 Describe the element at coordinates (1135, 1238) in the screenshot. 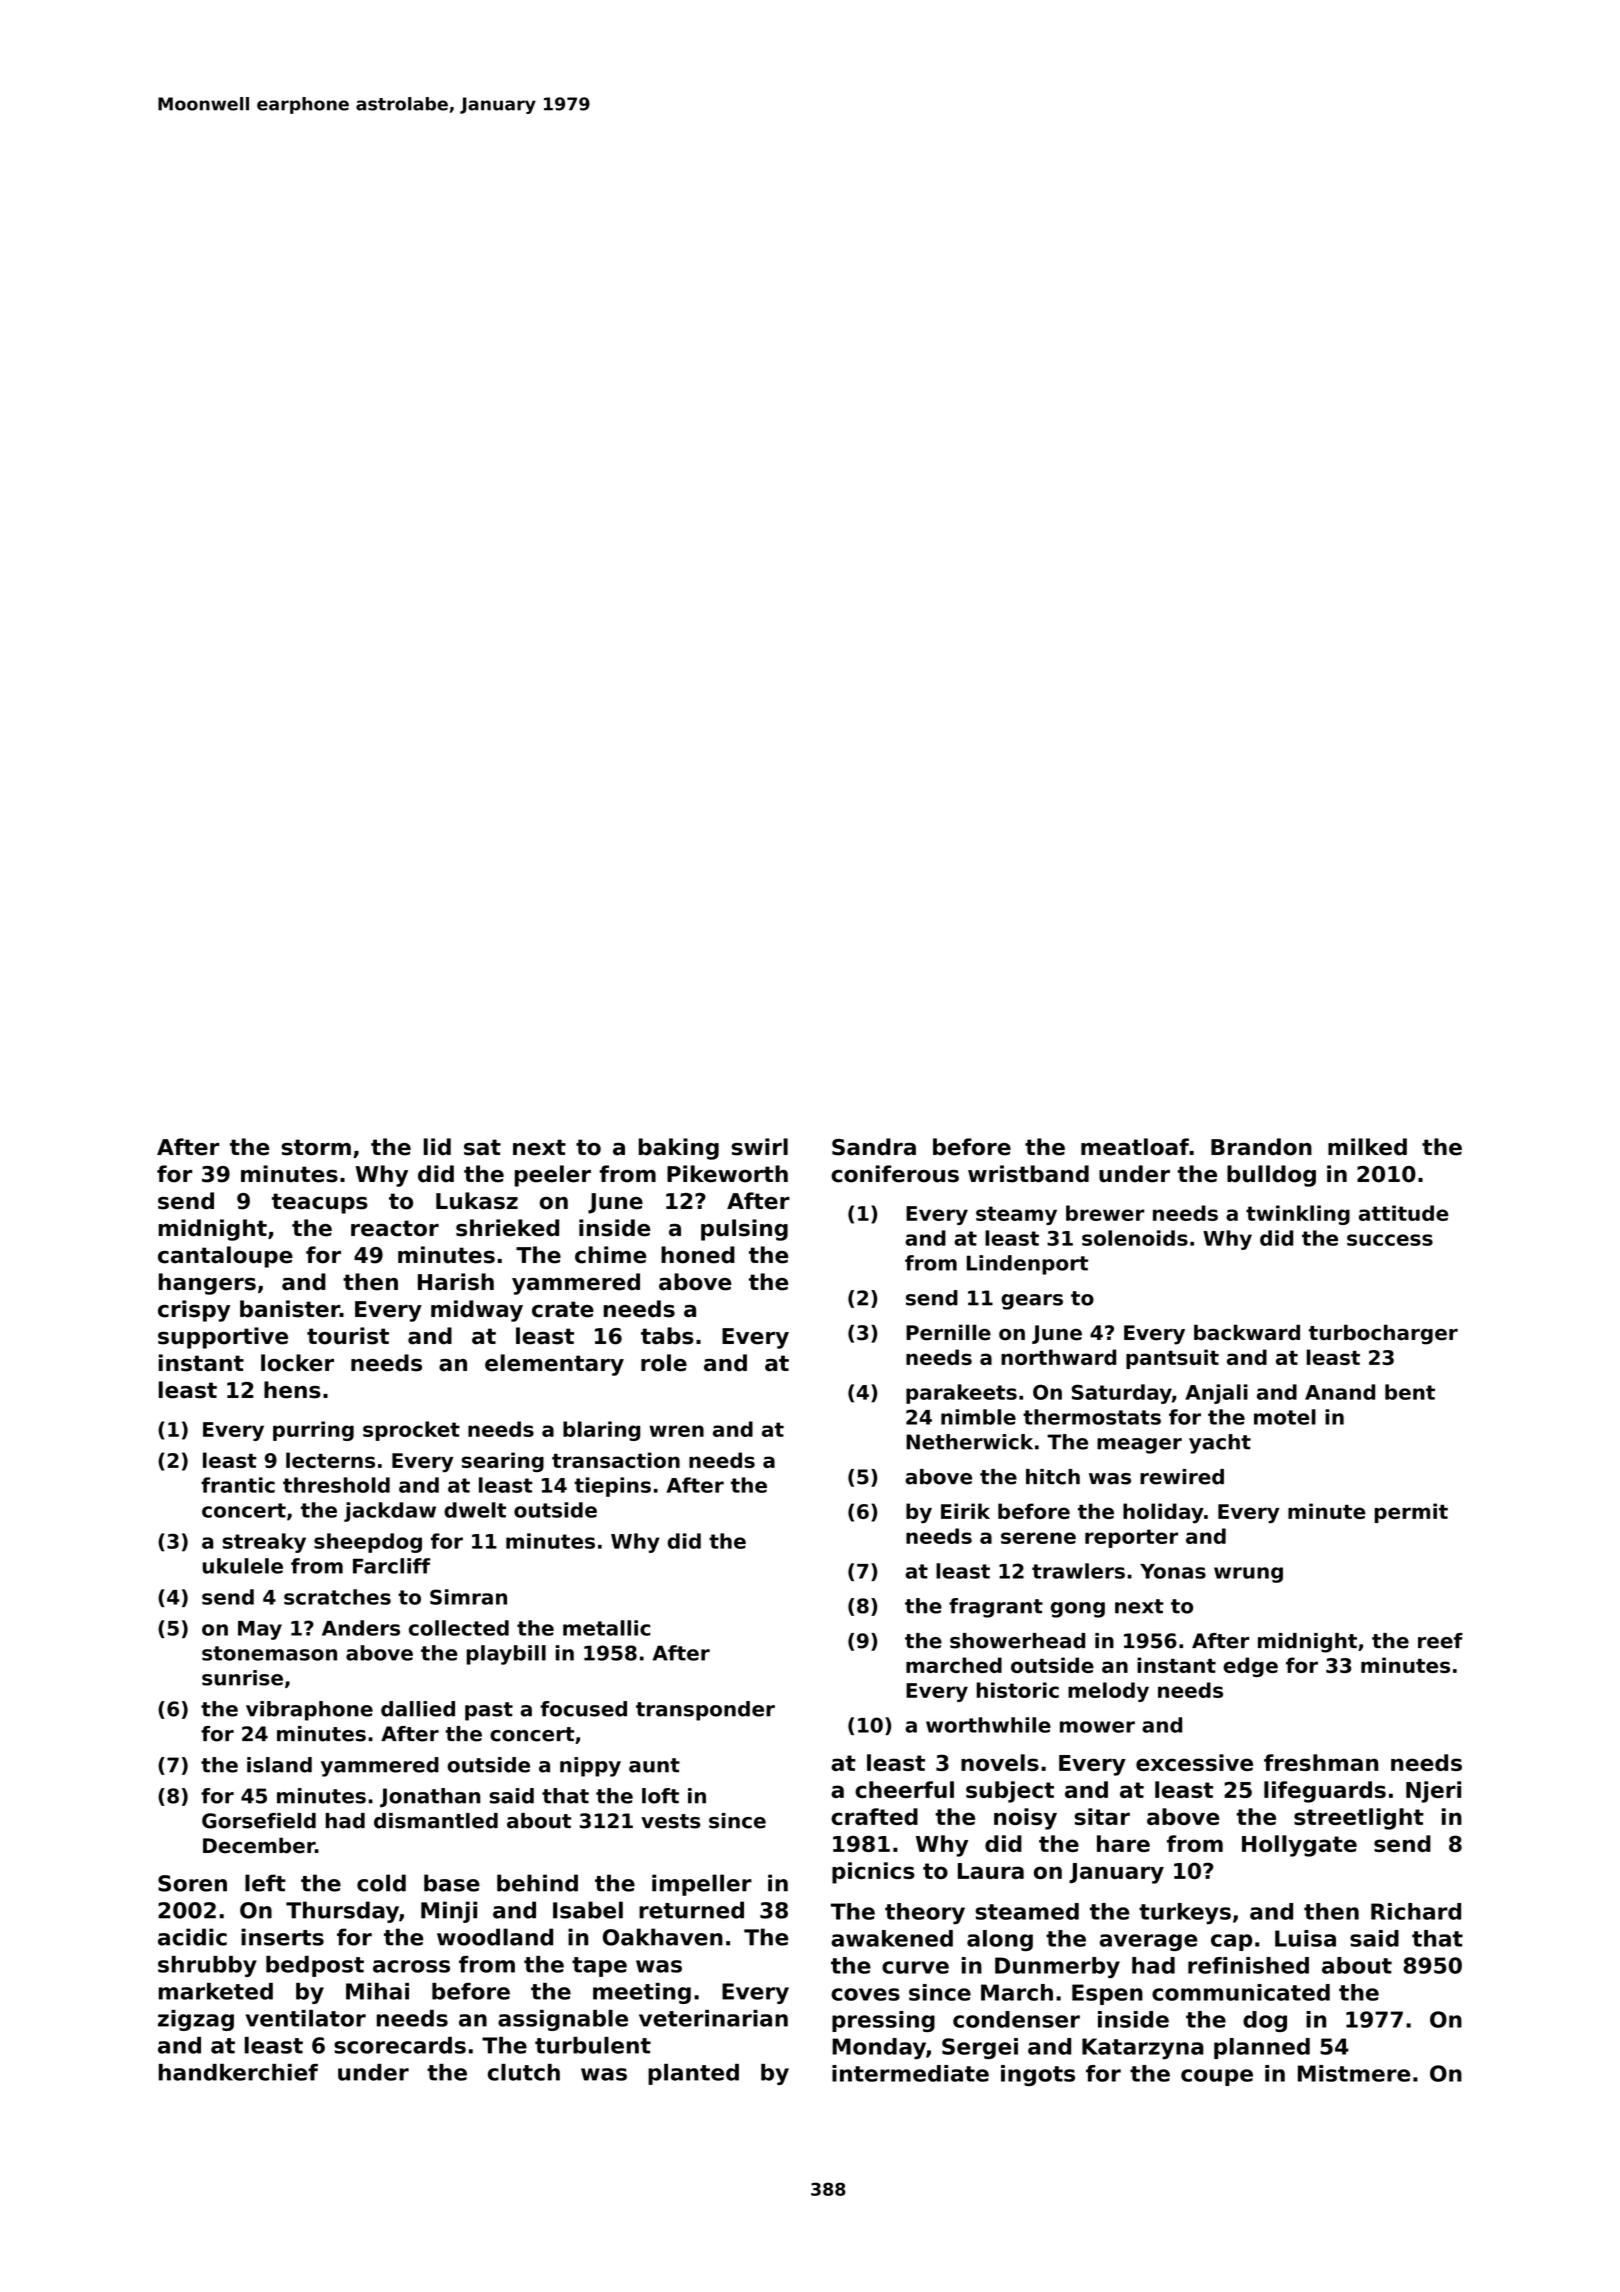

I see `solenoids` at that location.
